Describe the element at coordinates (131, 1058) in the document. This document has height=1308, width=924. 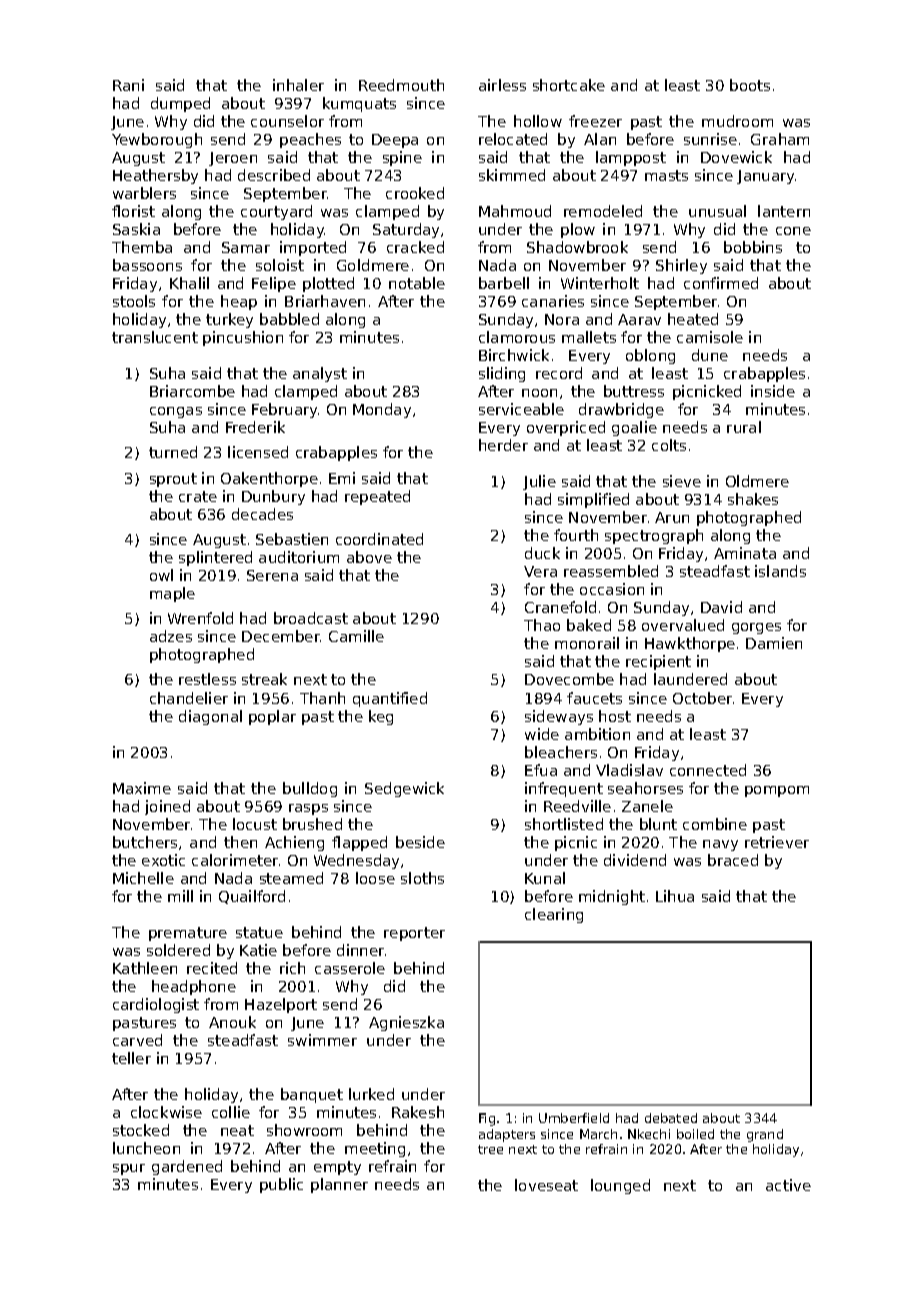
I see `teller` at that location.
